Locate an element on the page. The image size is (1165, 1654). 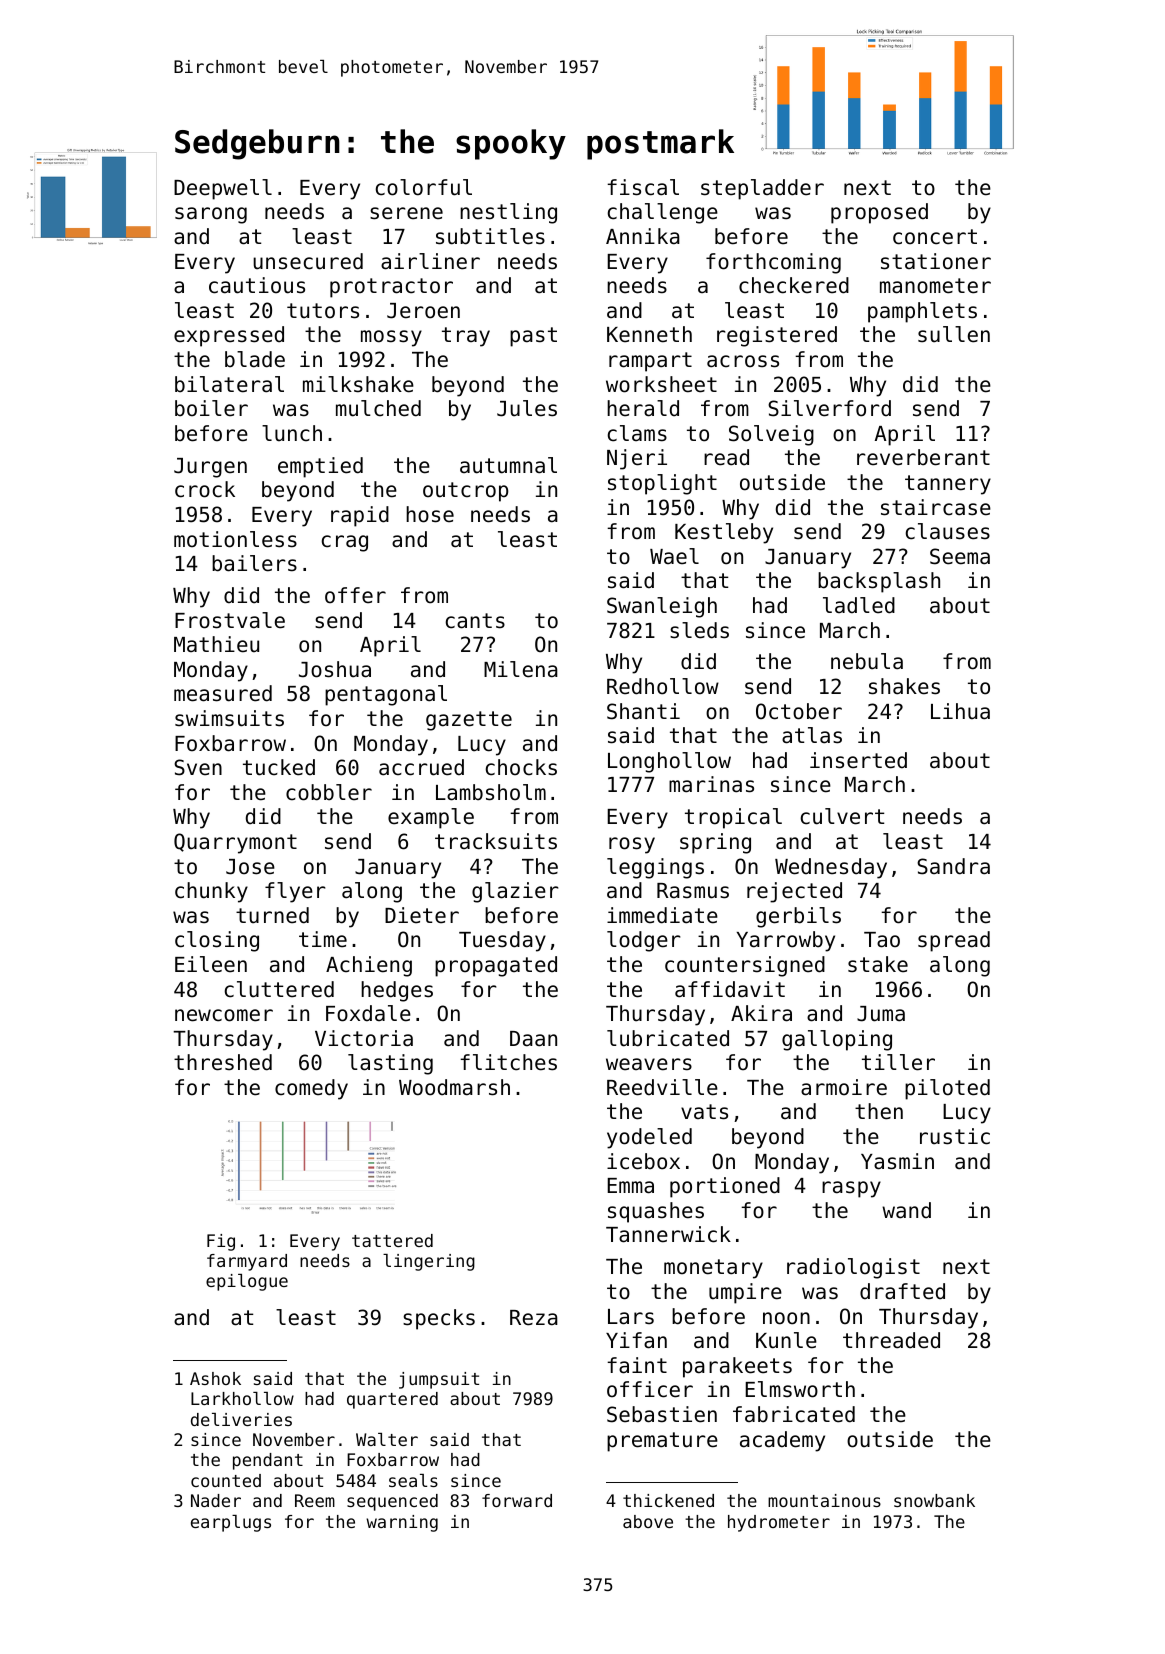
premature is located at coordinates (662, 1442).
